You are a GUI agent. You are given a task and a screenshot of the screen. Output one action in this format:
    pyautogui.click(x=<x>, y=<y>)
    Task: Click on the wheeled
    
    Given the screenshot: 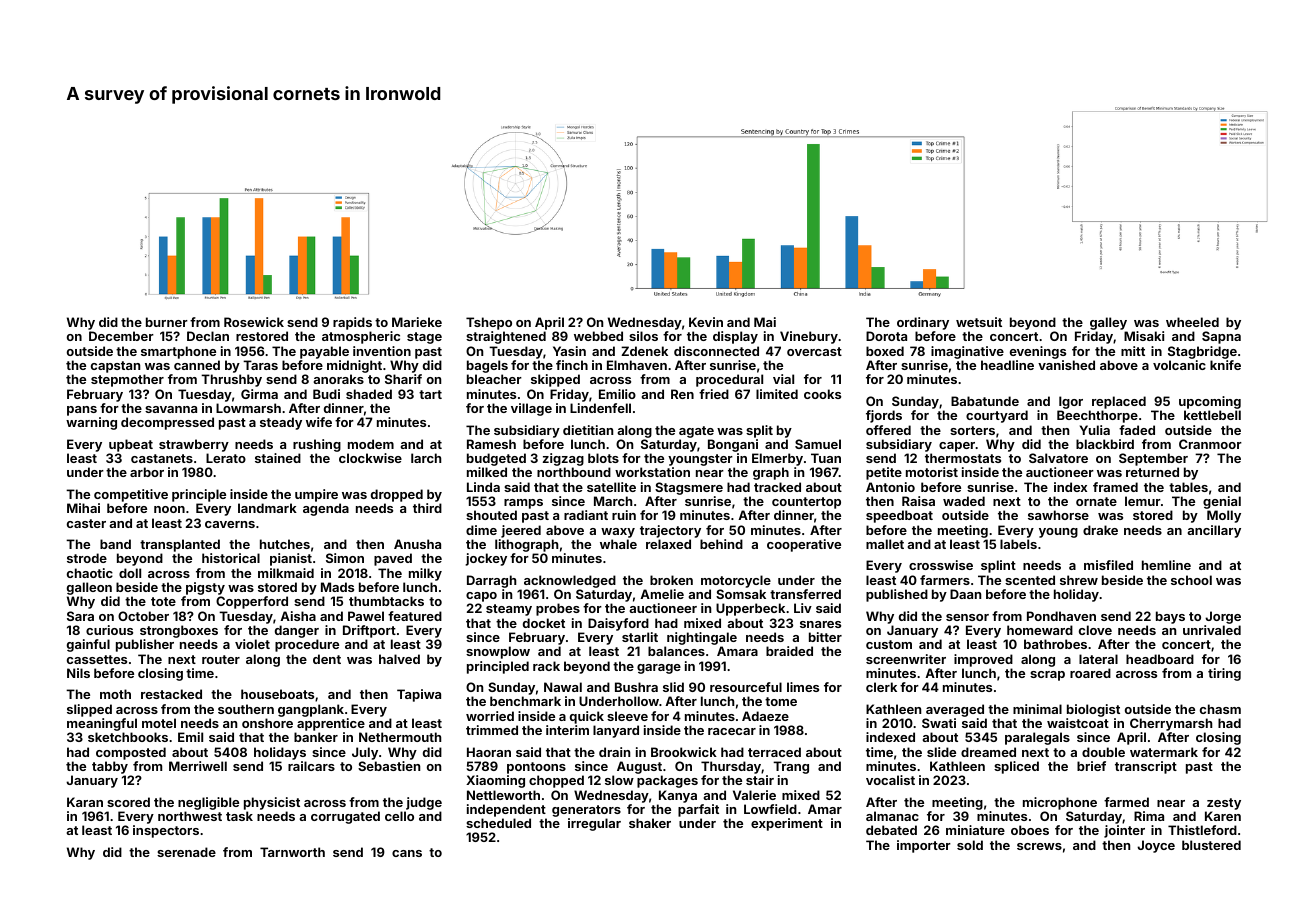 What is the action you would take?
    pyautogui.click(x=1192, y=322)
